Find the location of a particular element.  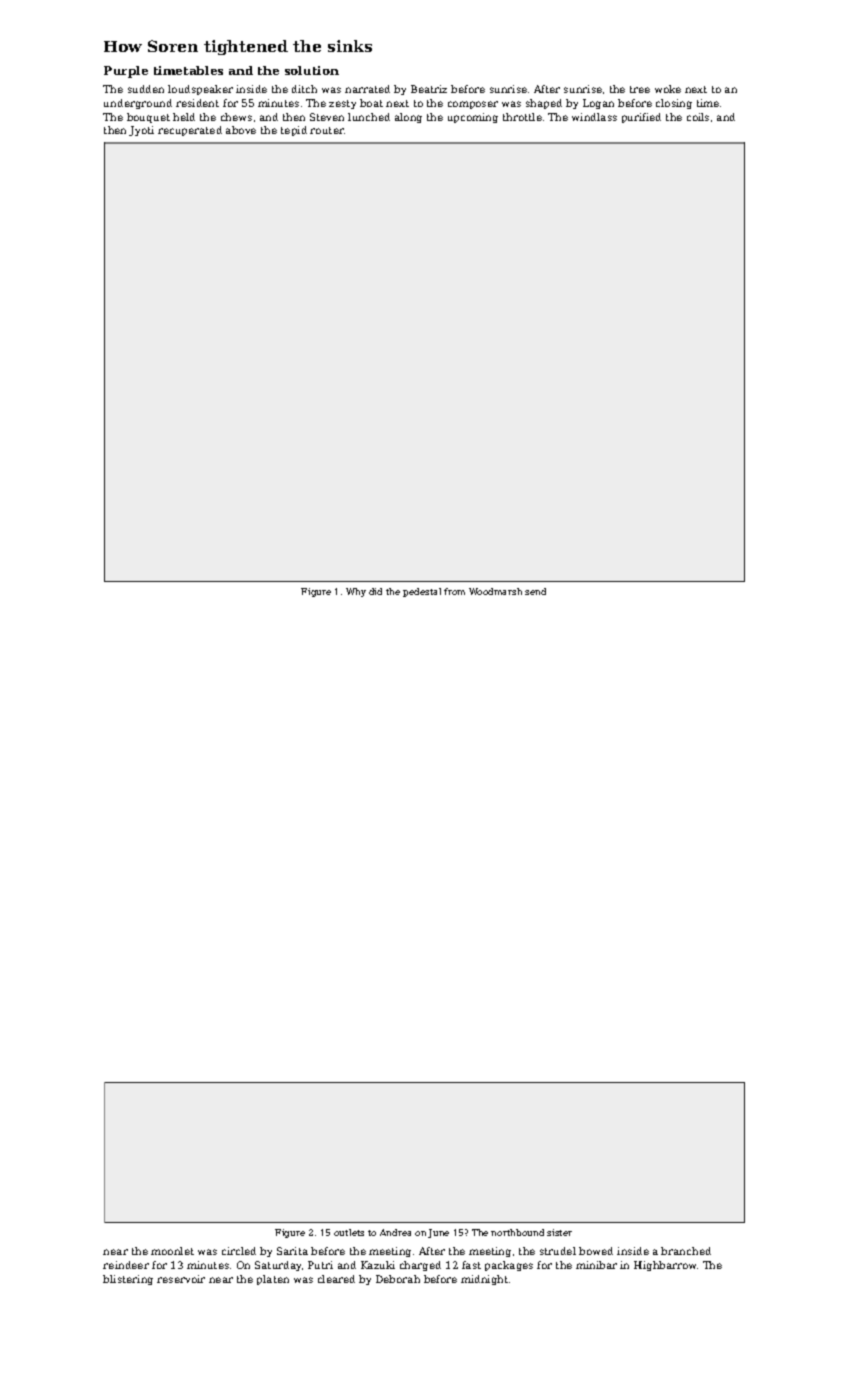

blistering is located at coordinates (128, 1280).
